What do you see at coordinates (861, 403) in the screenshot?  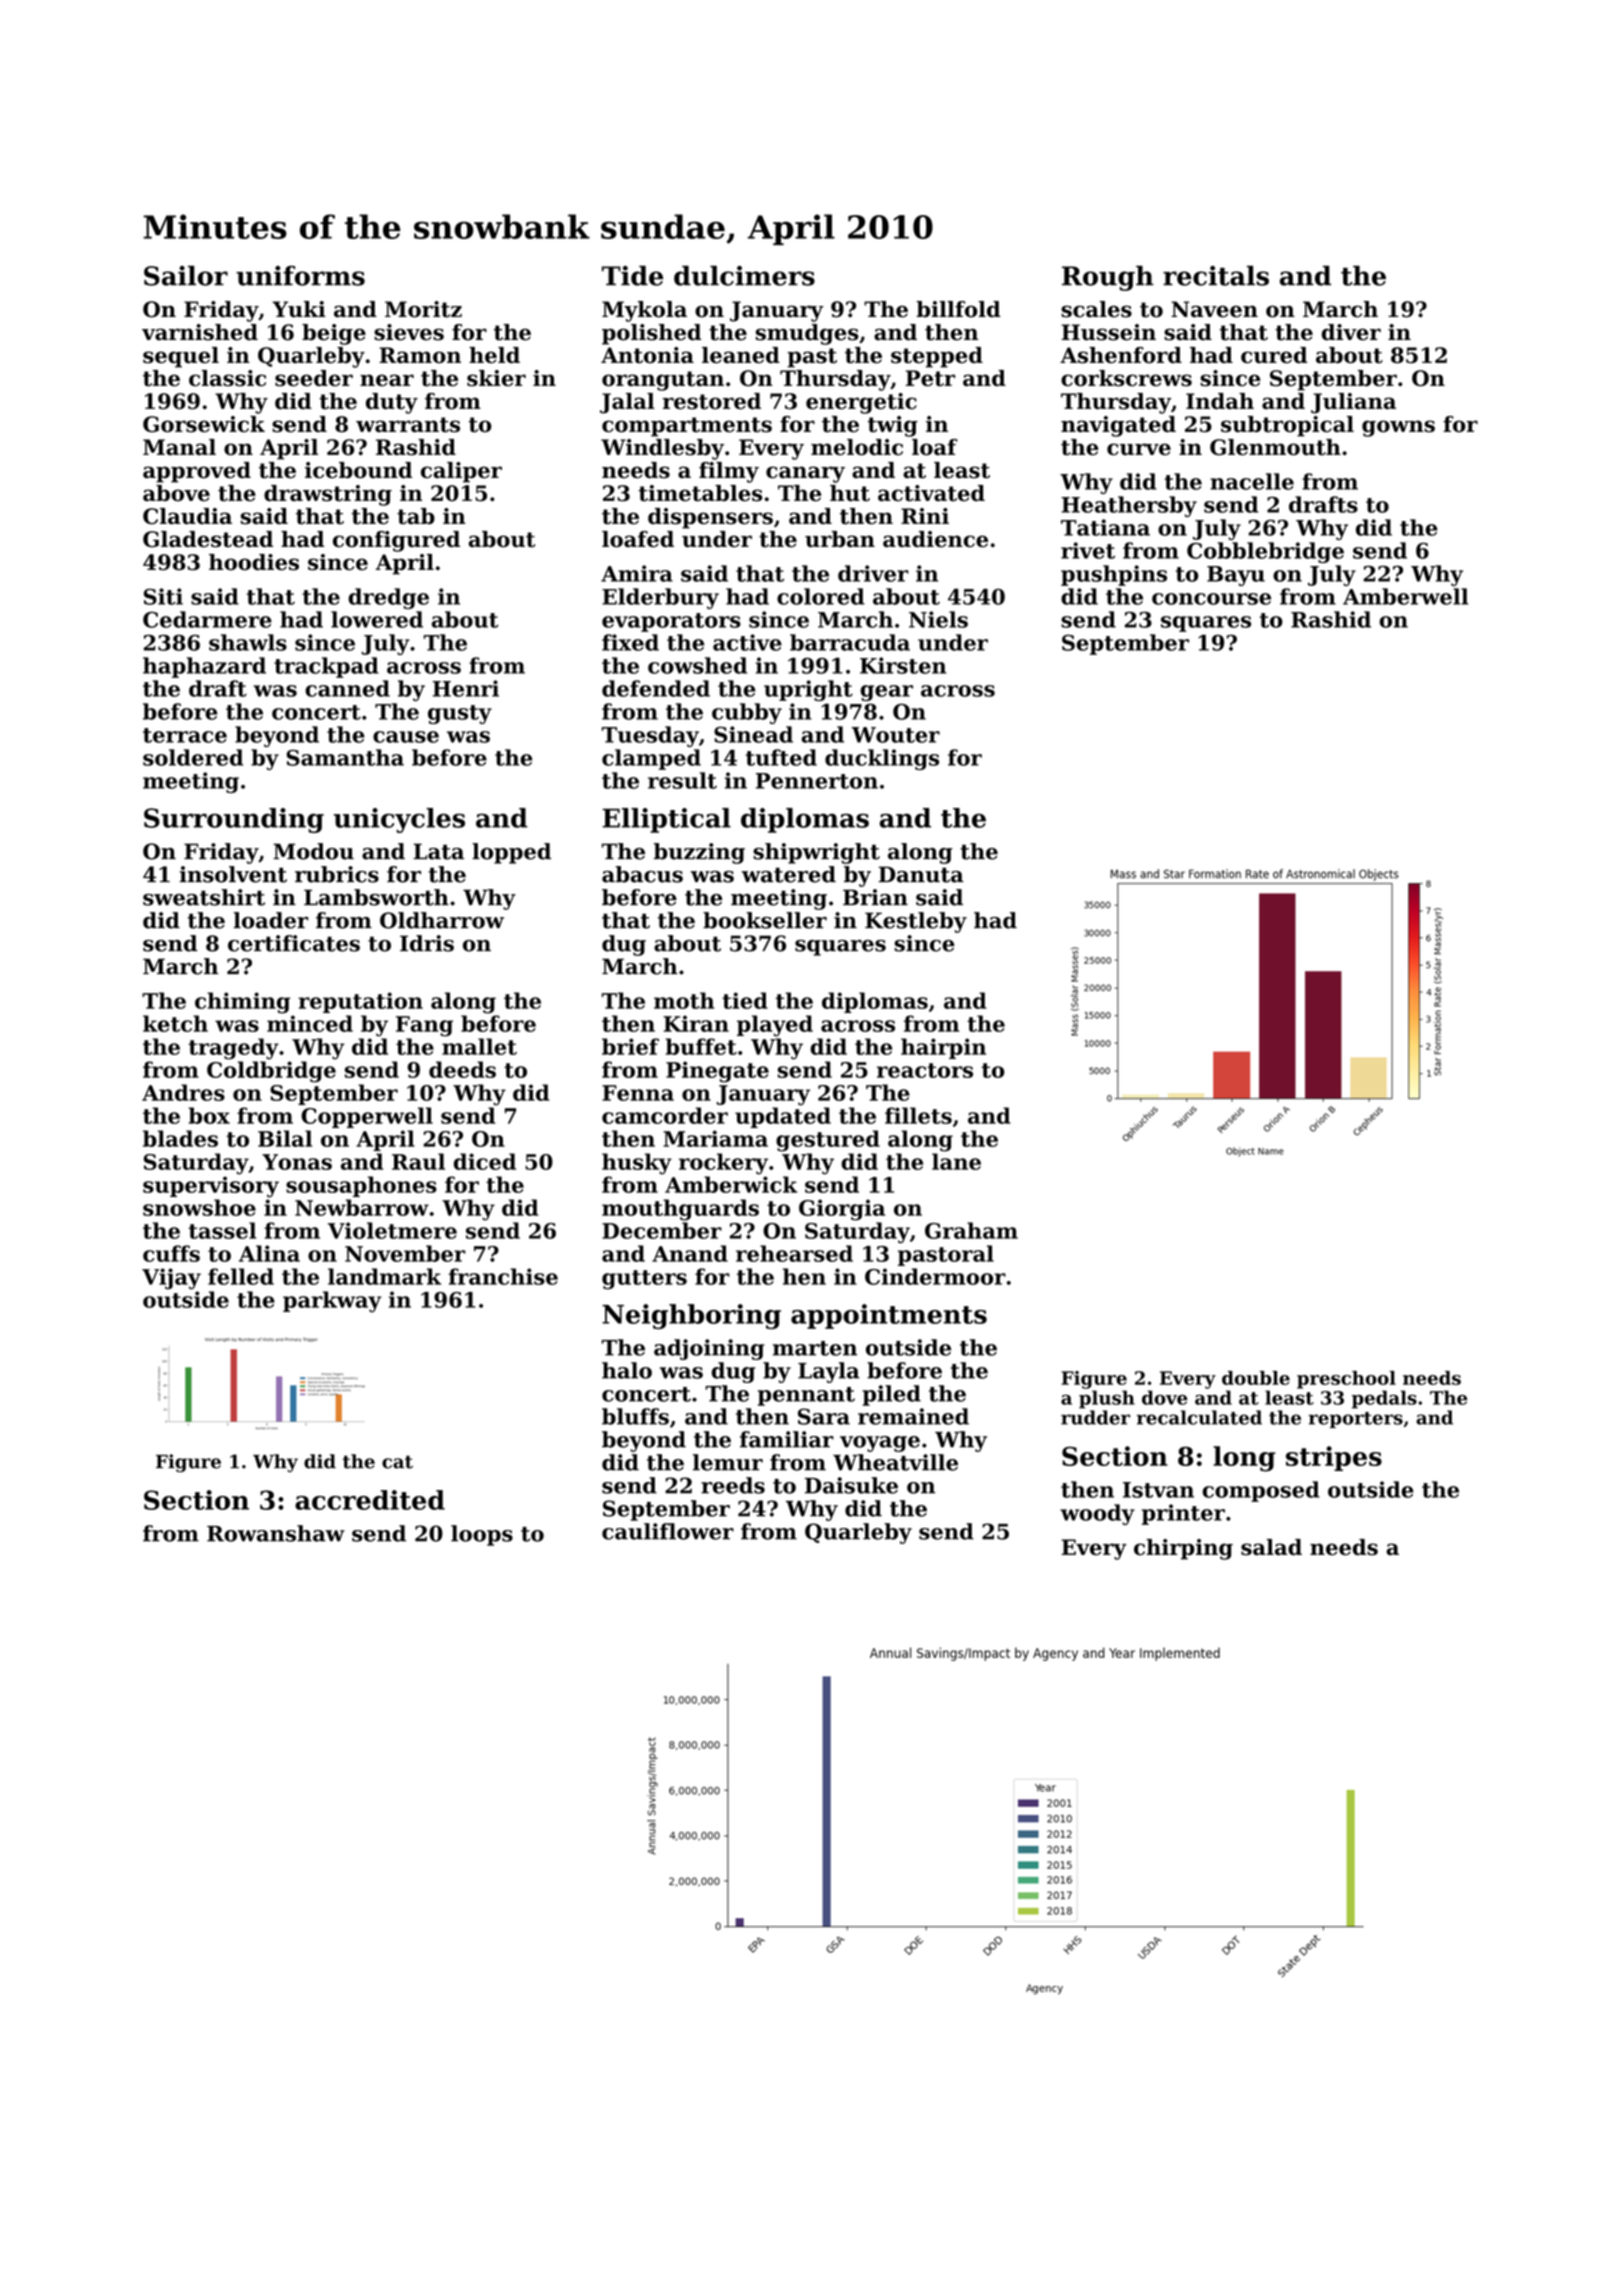 I see `energetic` at bounding box center [861, 403].
